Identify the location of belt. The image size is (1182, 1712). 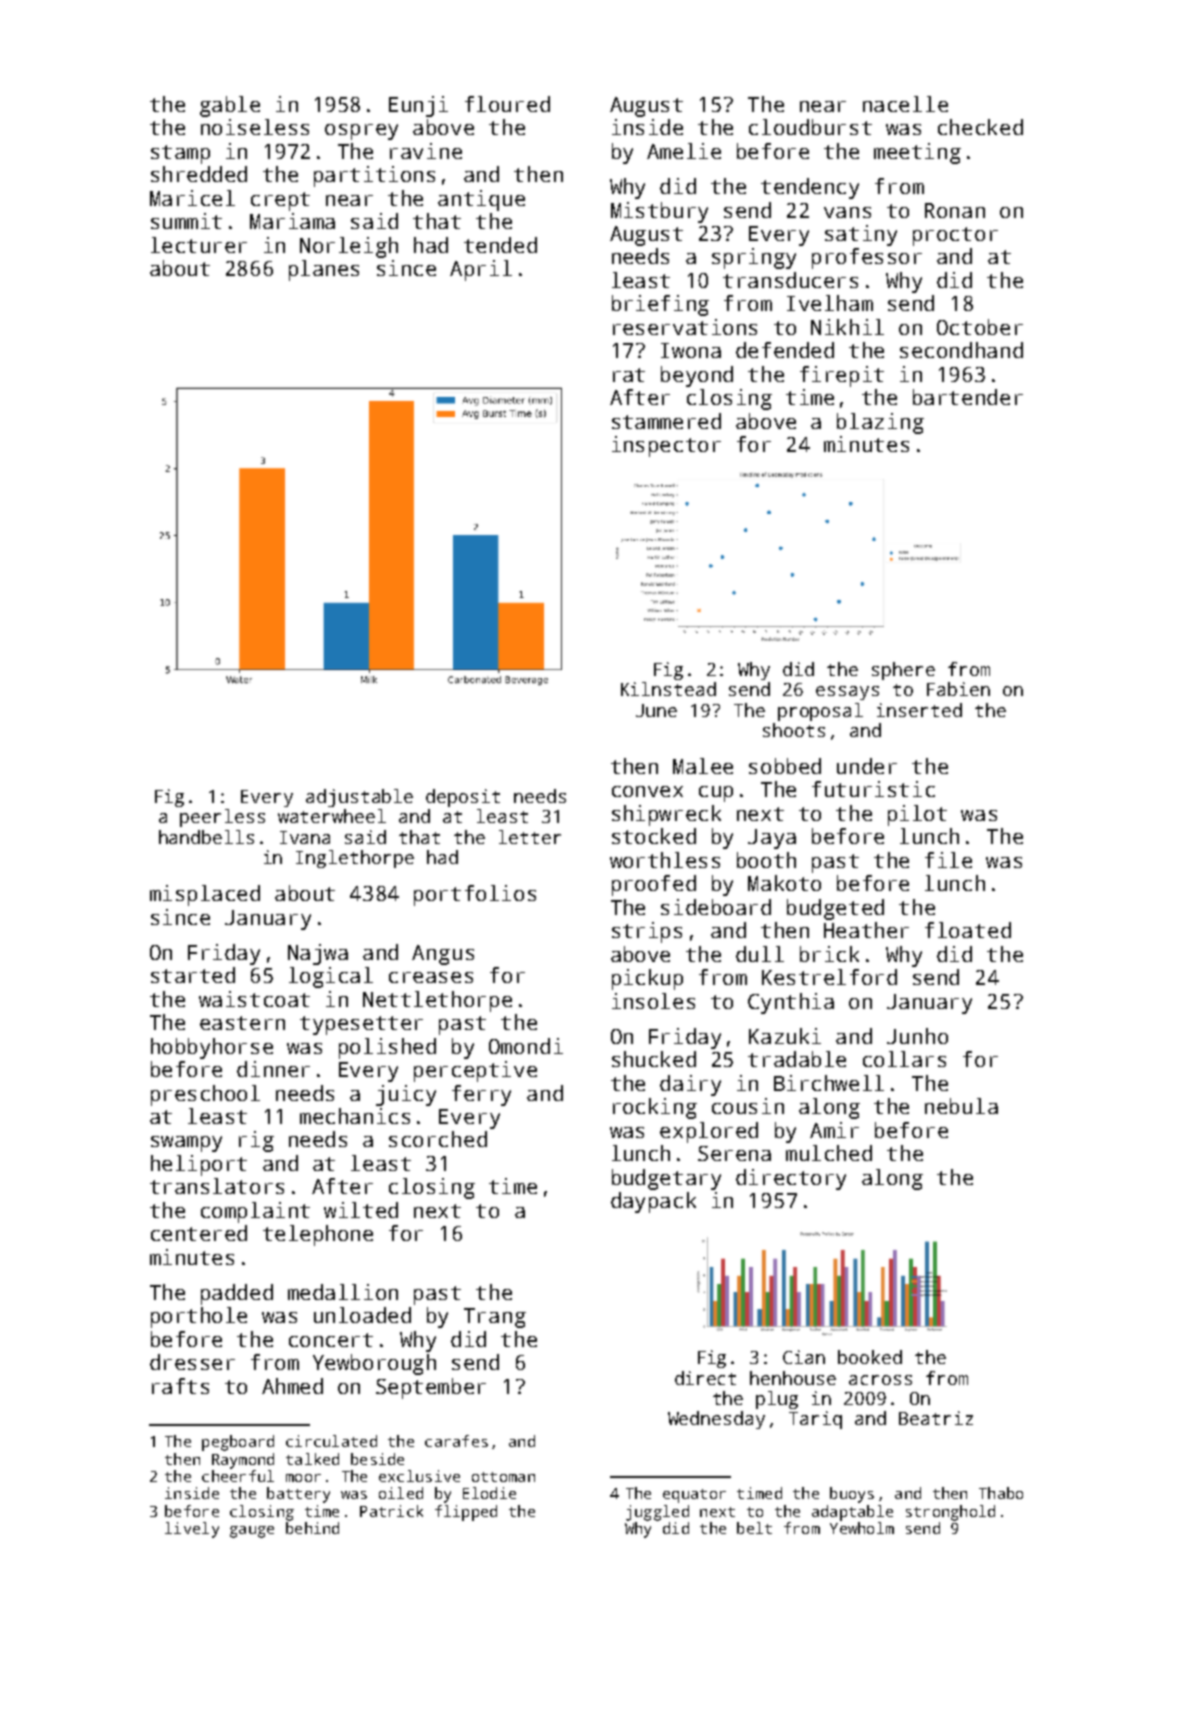
(754, 1528).
